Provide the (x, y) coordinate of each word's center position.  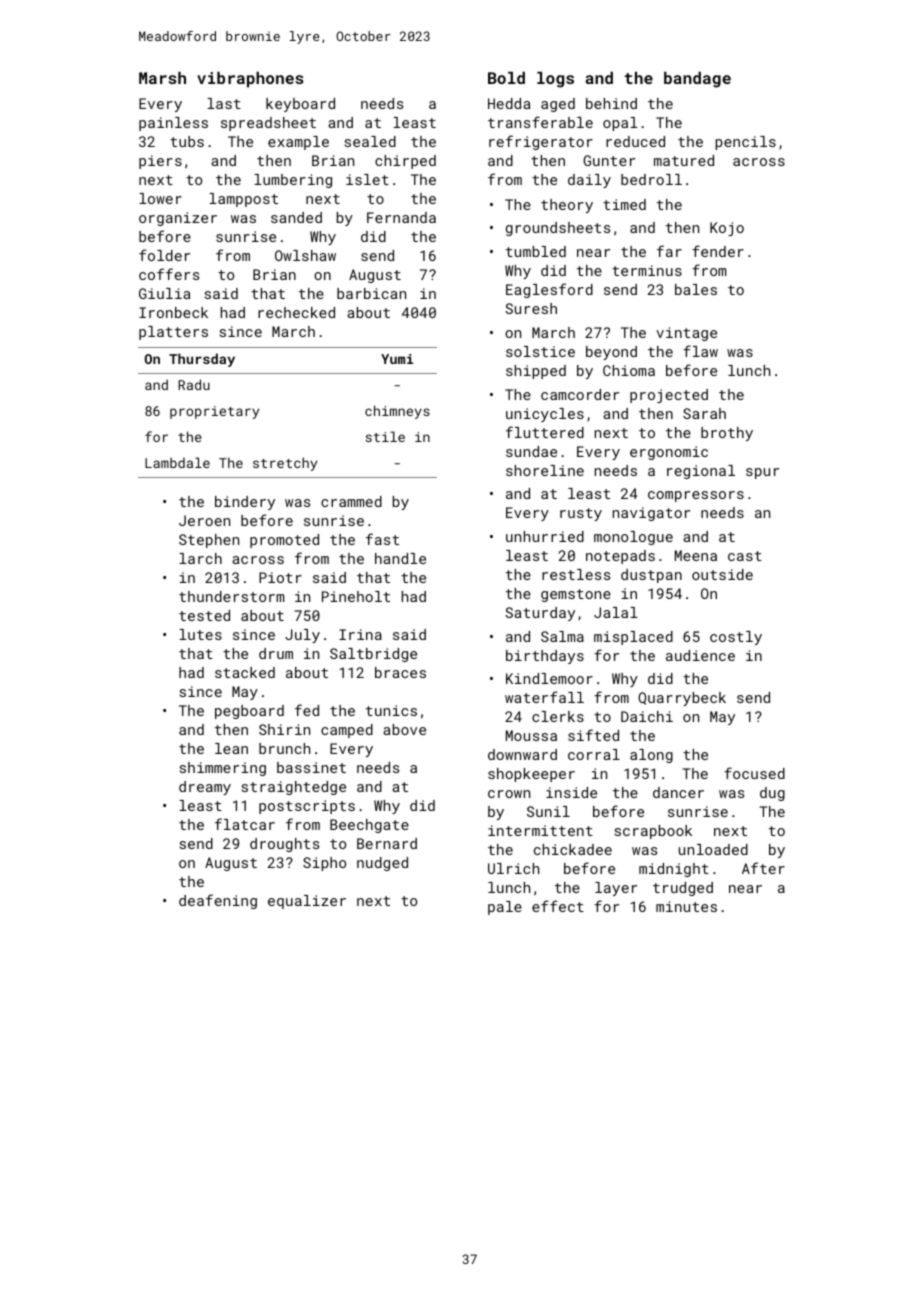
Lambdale (177, 462)
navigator (651, 514)
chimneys (397, 412)
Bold (506, 78)
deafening (218, 901)
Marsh (162, 78)
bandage (697, 80)
